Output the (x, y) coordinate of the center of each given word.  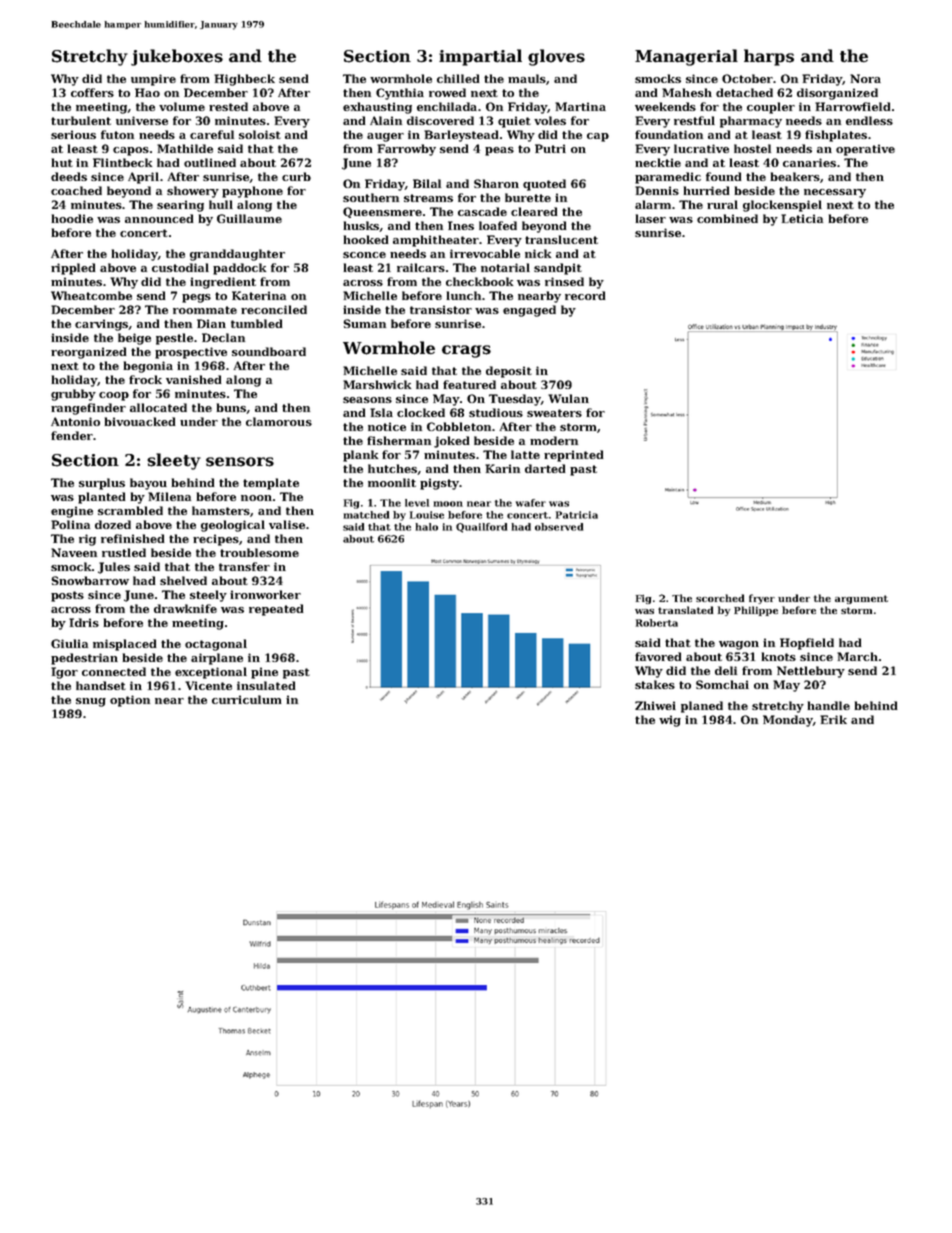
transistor (441, 309)
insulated (266, 685)
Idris (84, 622)
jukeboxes (177, 57)
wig (670, 721)
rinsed (564, 281)
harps (769, 57)
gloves (556, 57)
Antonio (75, 421)
